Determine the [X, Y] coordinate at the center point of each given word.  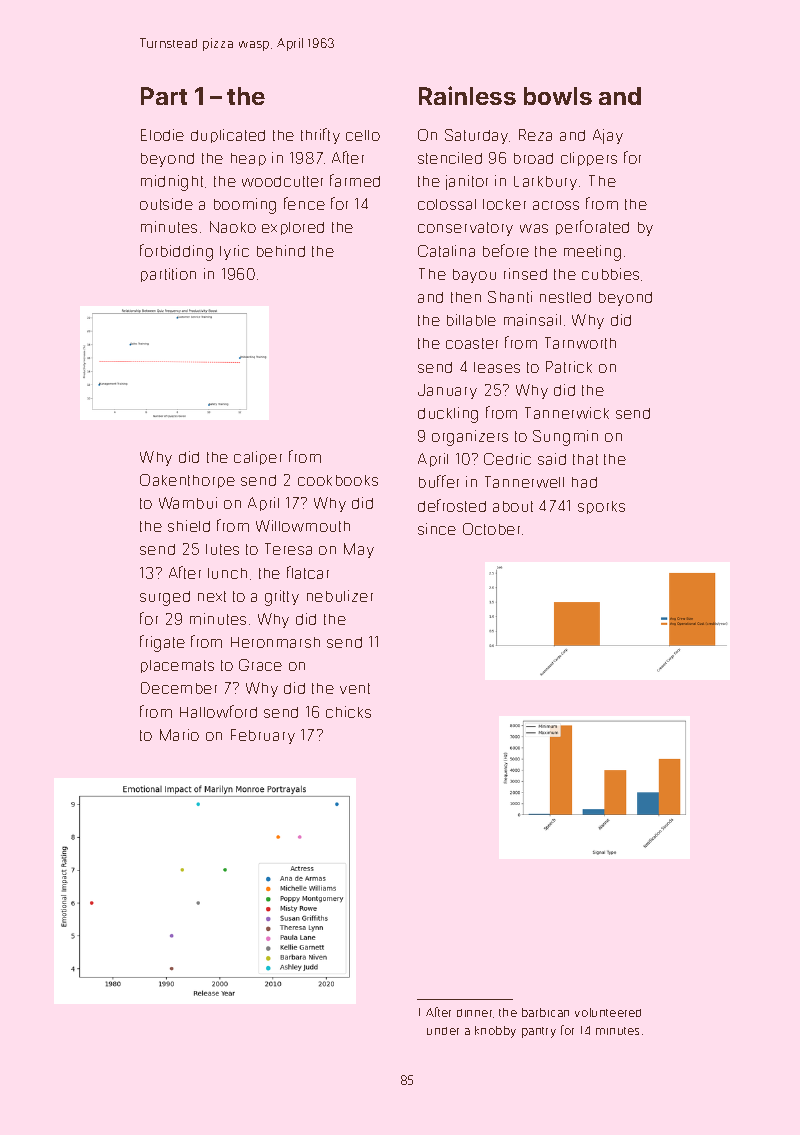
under [443, 1031]
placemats [177, 666]
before [506, 250]
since [437, 529]
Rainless [467, 95]
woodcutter [282, 181]
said [552, 459]
